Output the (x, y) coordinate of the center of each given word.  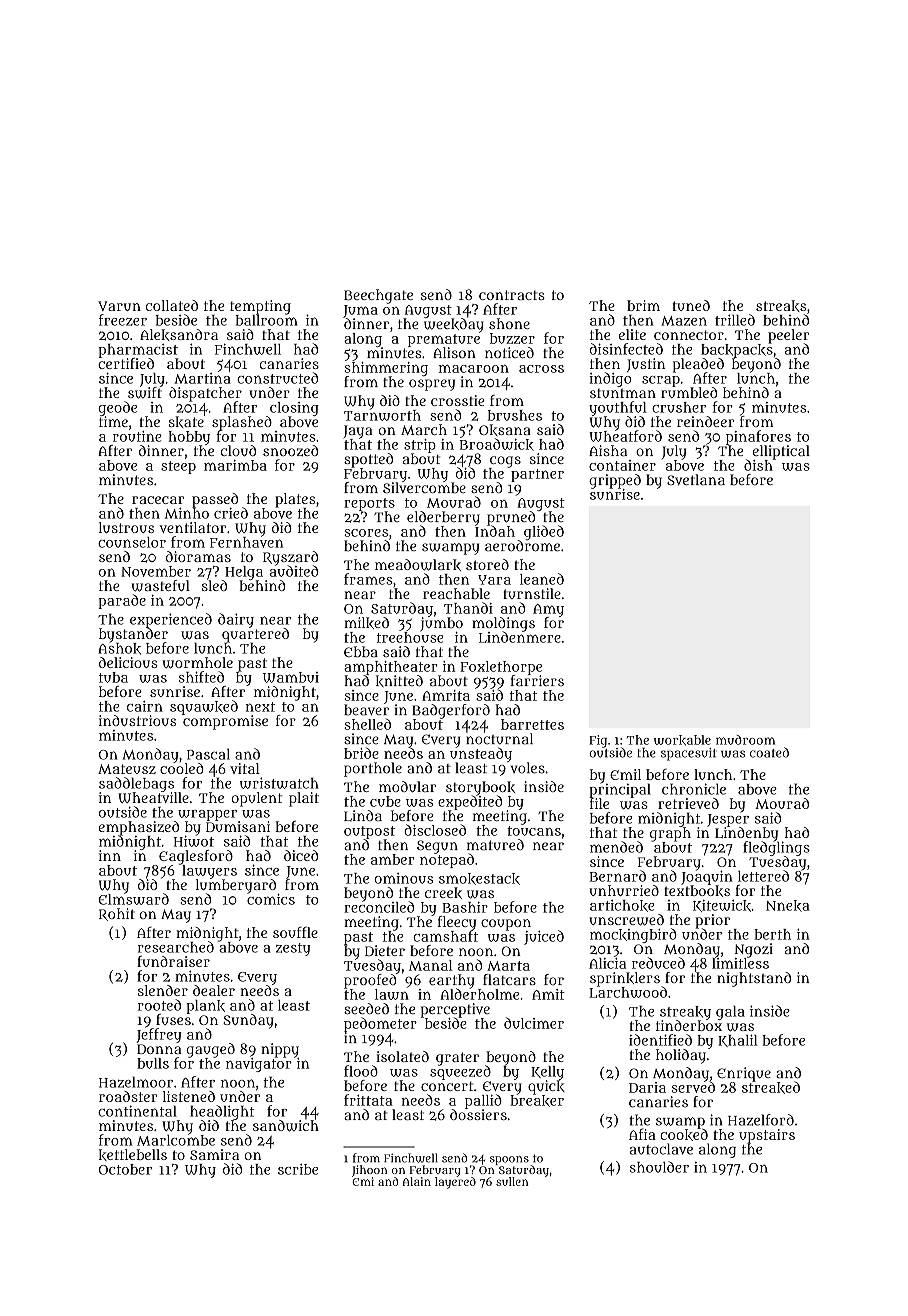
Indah (495, 531)
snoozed (290, 451)
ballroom (267, 320)
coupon (506, 925)
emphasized (138, 828)
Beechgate (378, 296)
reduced (658, 963)
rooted (159, 1005)
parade (122, 601)
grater (457, 1059)
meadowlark (418, 565)
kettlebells (133, 1155)
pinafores (758, 437)
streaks (781, 306)
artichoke (622, 906)
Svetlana (696, 479)
